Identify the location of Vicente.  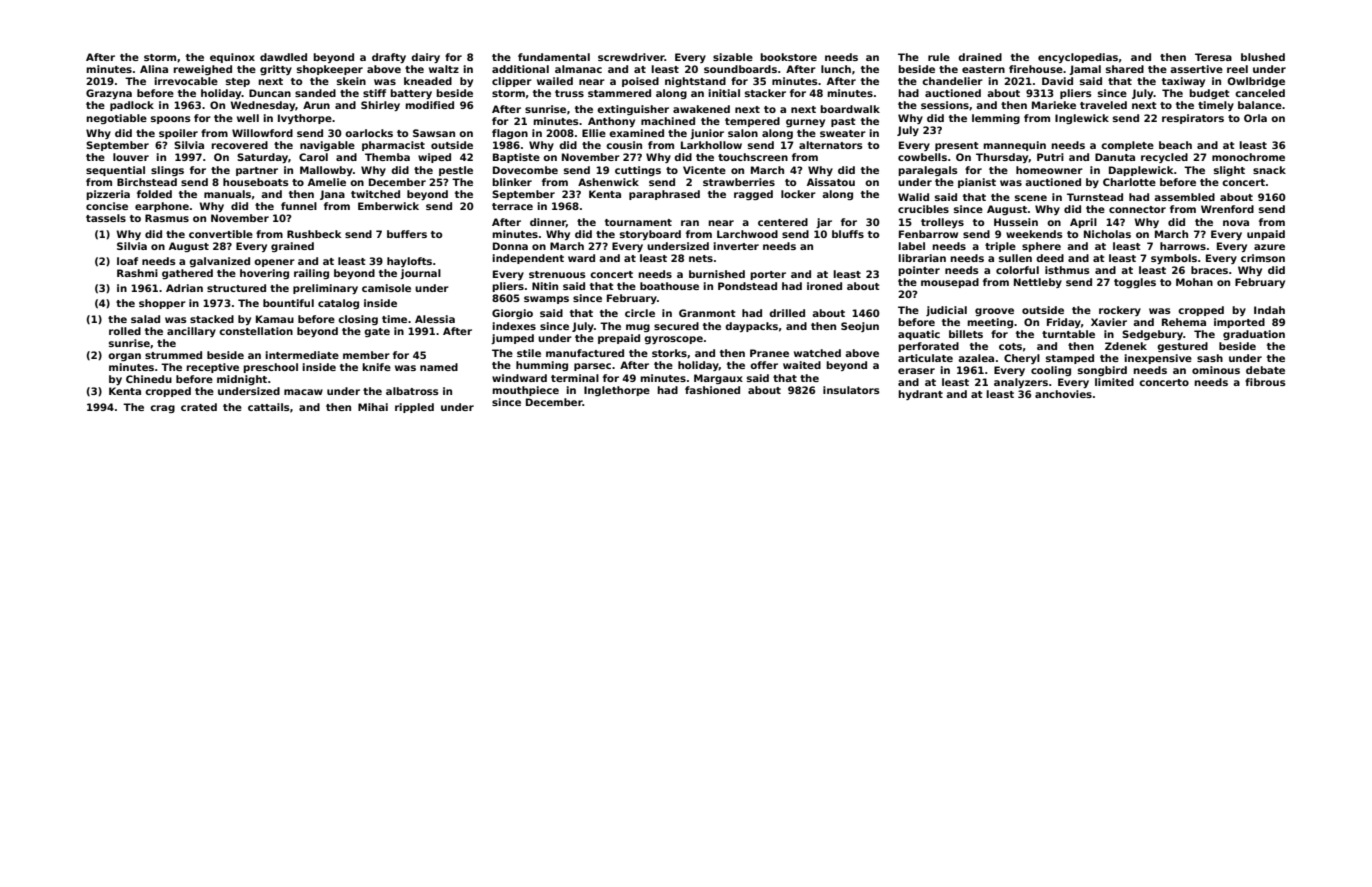
(704, 170).
